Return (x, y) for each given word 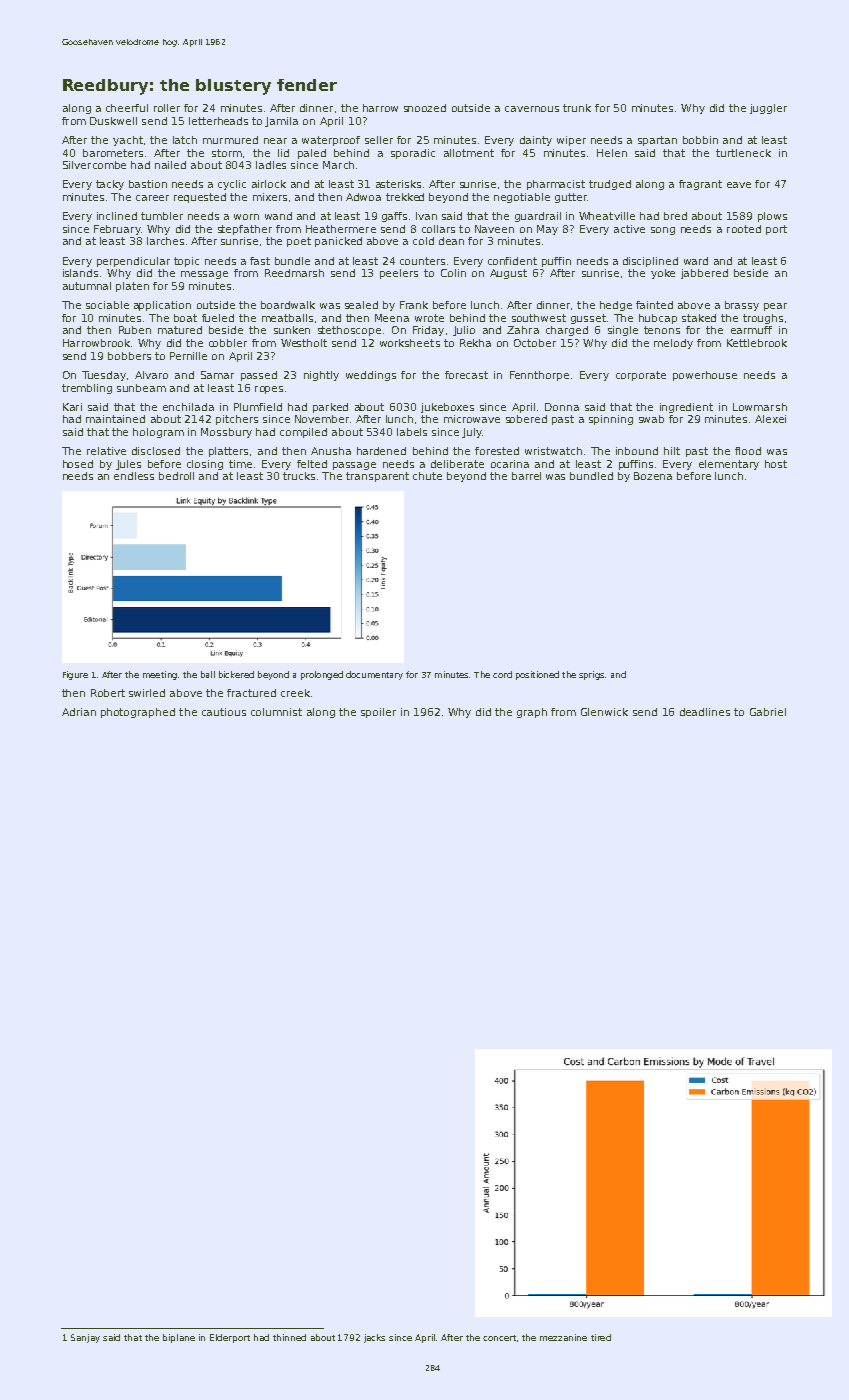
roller (167, 108)
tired (601, 1337)
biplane (179, 1338)
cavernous (532, 109)
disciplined (650, 262)
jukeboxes (447, 408)
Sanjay (85, 1338)
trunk (577, 108)
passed (259, 376)
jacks (374, 1338)
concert (499, 1338)
